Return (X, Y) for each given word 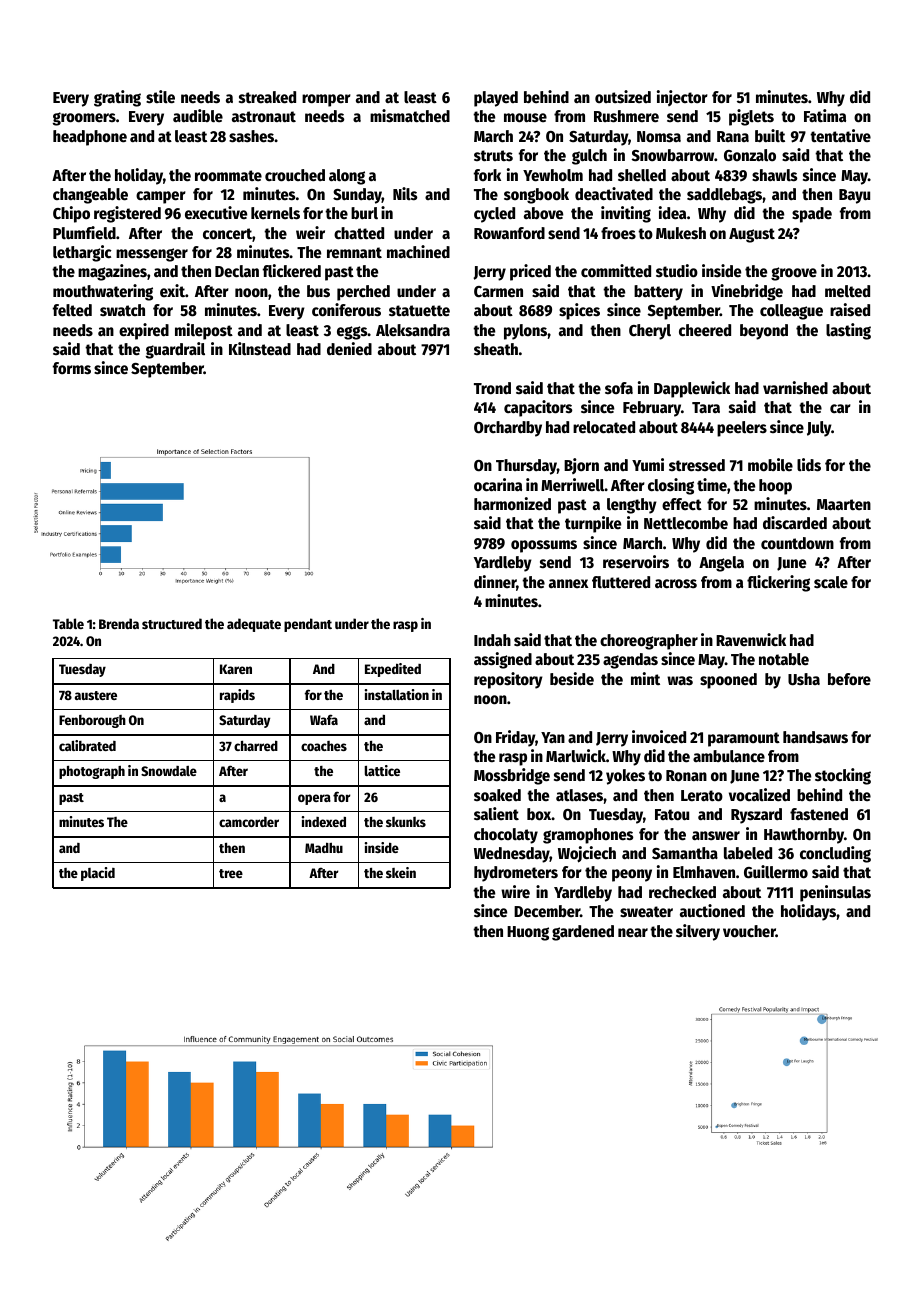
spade (812, 215)
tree (231, 873)
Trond (492, 388)
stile (160, 97)
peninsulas (835, 893)
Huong (528, 933)
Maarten (844, 504)
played (496, 99)
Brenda (119, 623)
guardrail (175, 350)
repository (508, 680)
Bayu (854, 196)
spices (579, 311)
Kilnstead (260, 349)
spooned (728, 681)
